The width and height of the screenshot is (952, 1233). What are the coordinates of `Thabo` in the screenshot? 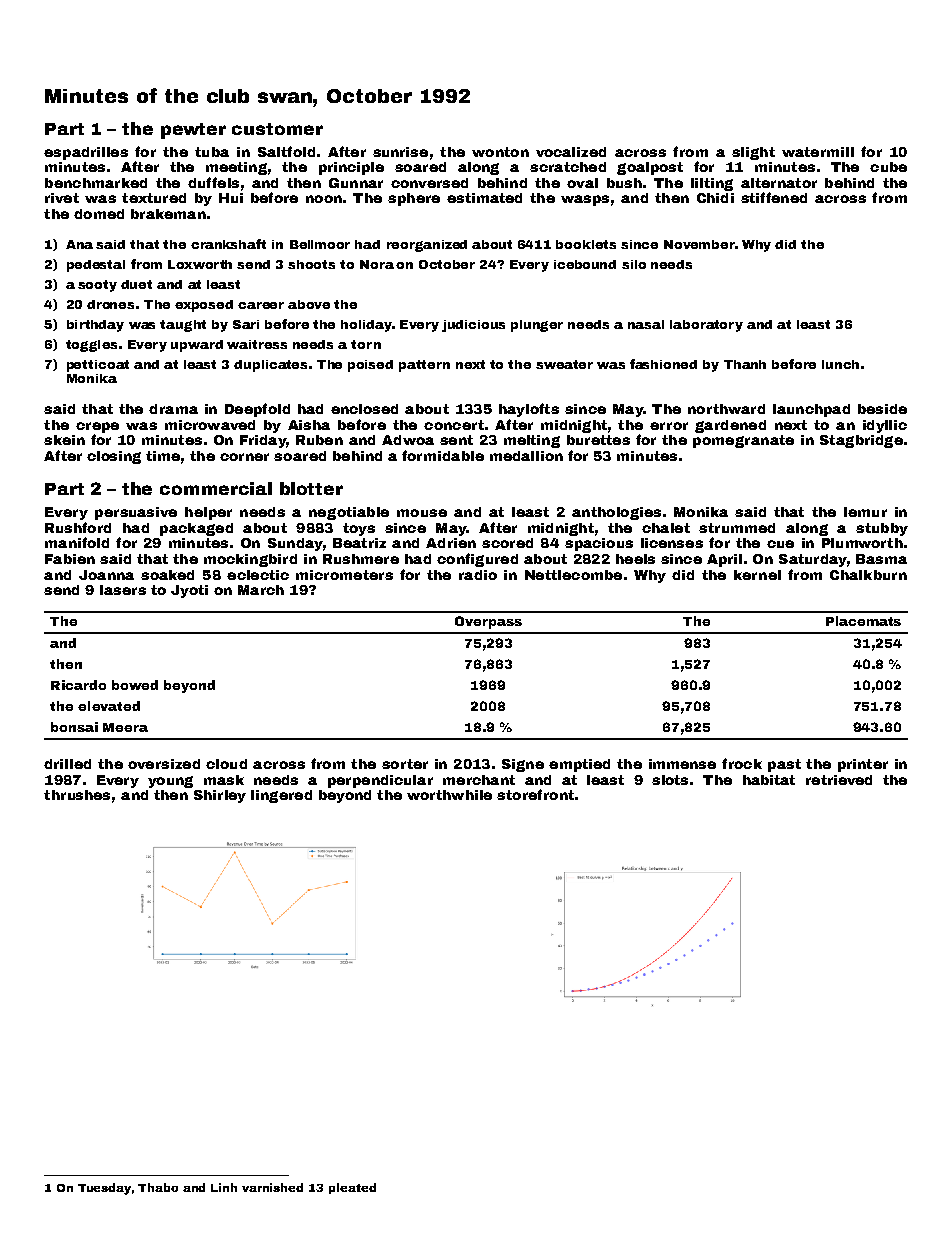 It's located at (158, 1187).
